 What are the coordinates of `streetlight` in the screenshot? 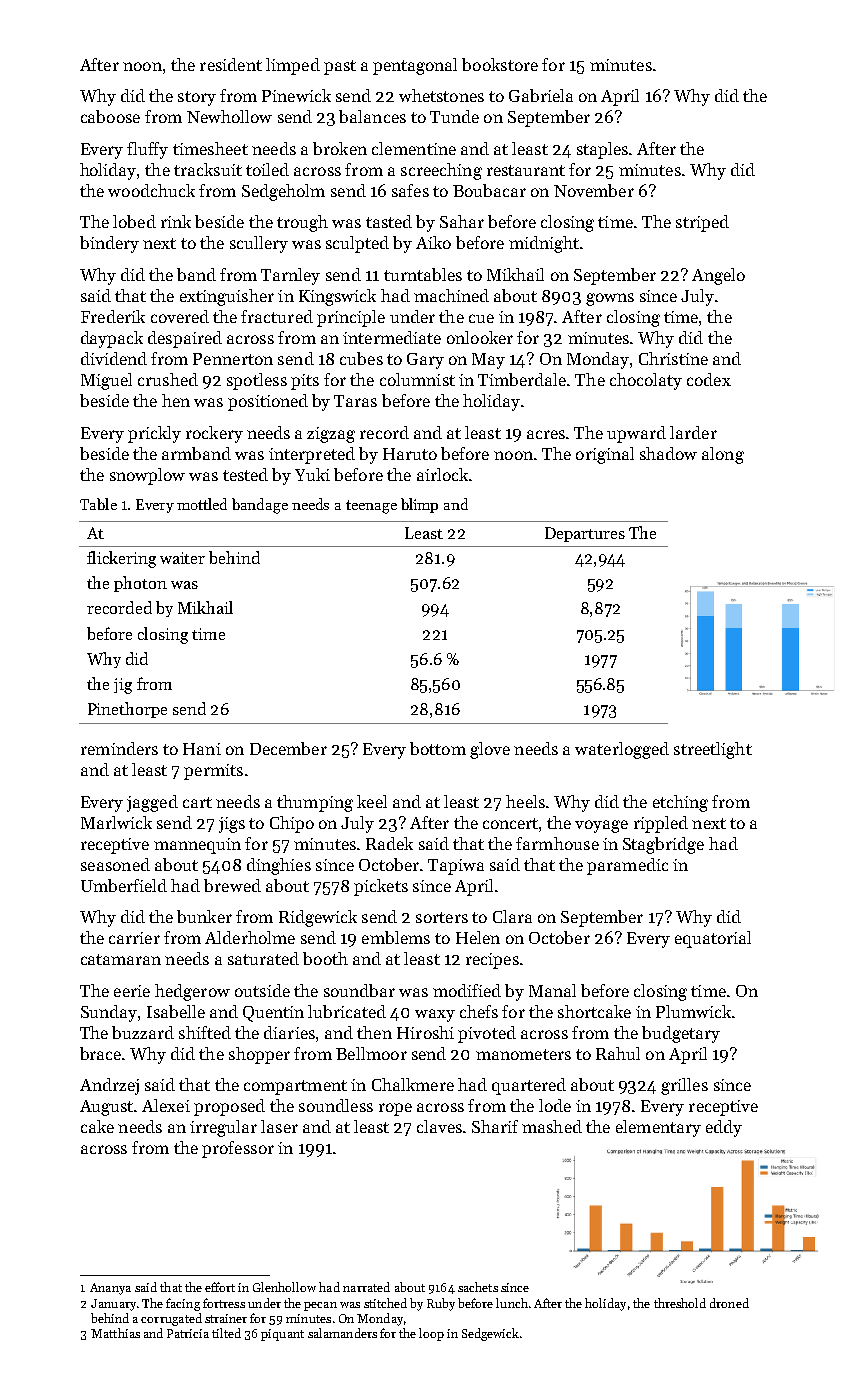 It's located at (713, 750).
